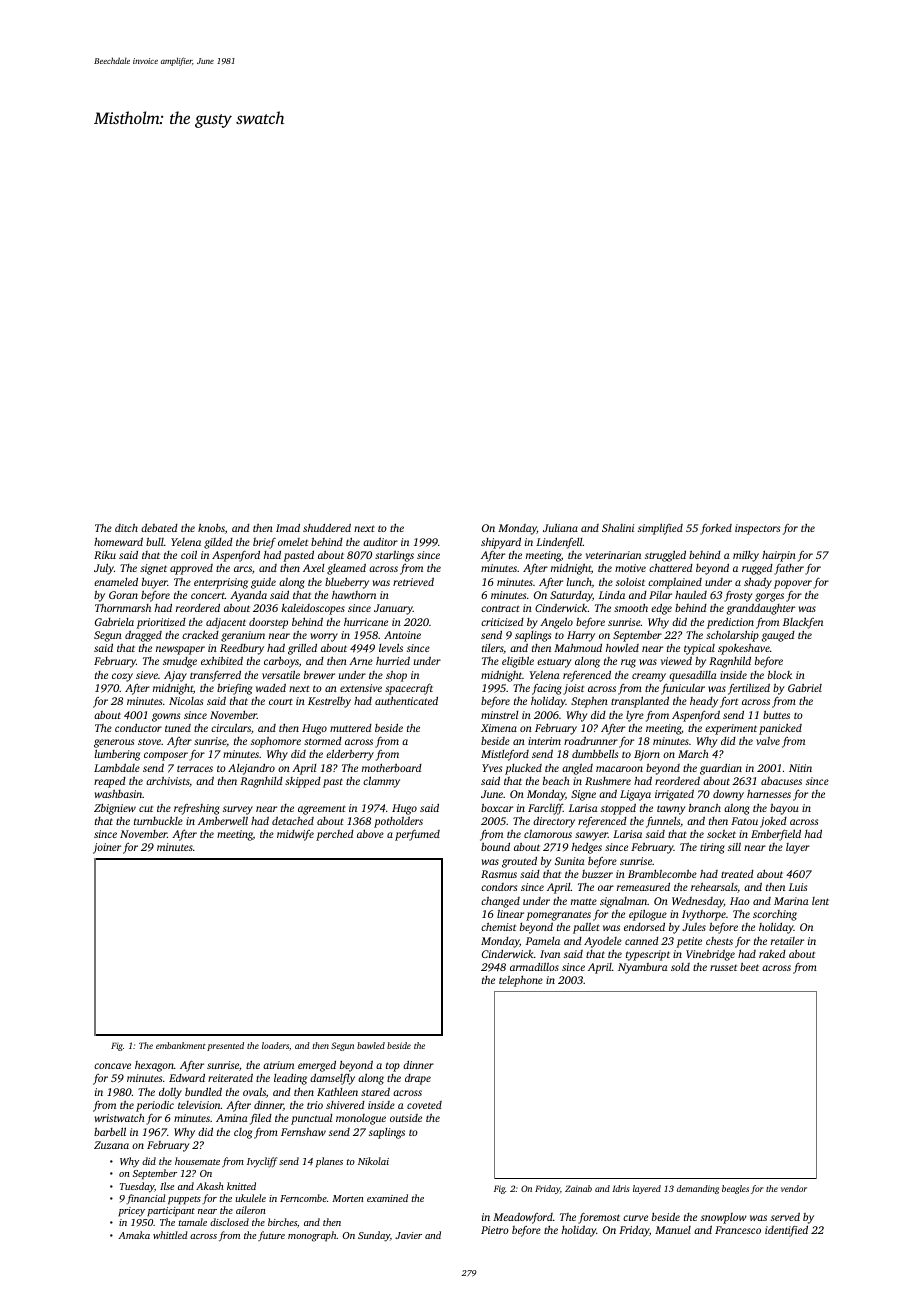 The height and width of the screenshot is (1308, 924). I want to click on Zuzana, so click(111, 1145).
